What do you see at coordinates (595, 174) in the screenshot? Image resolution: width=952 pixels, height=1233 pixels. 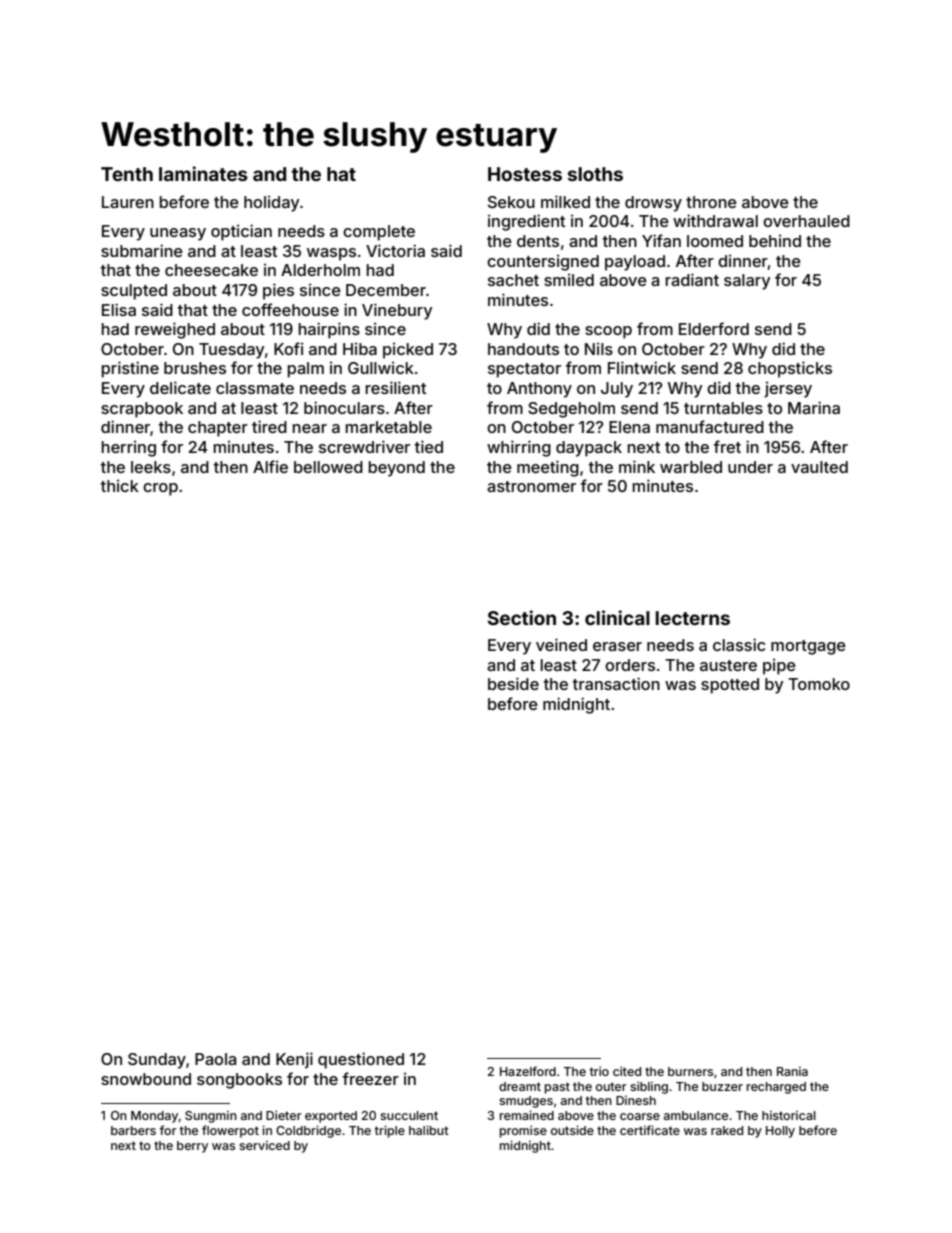 I see `sloths` at bounding box center [595, 174].
